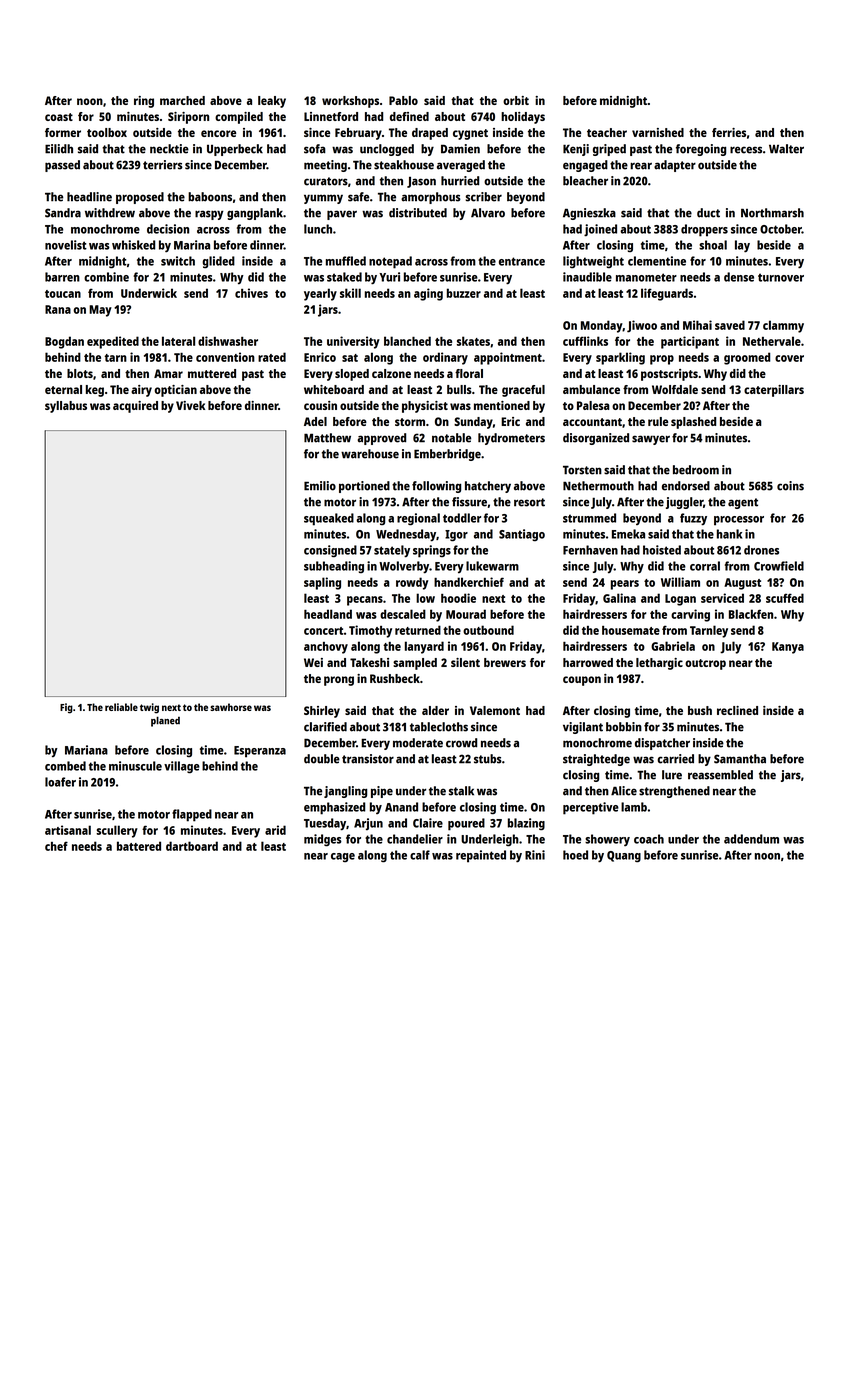 The height and width of the image is (1400, 849). Describe the element at coordinates (585, 166) in the image. I see `engaged` at that location.
